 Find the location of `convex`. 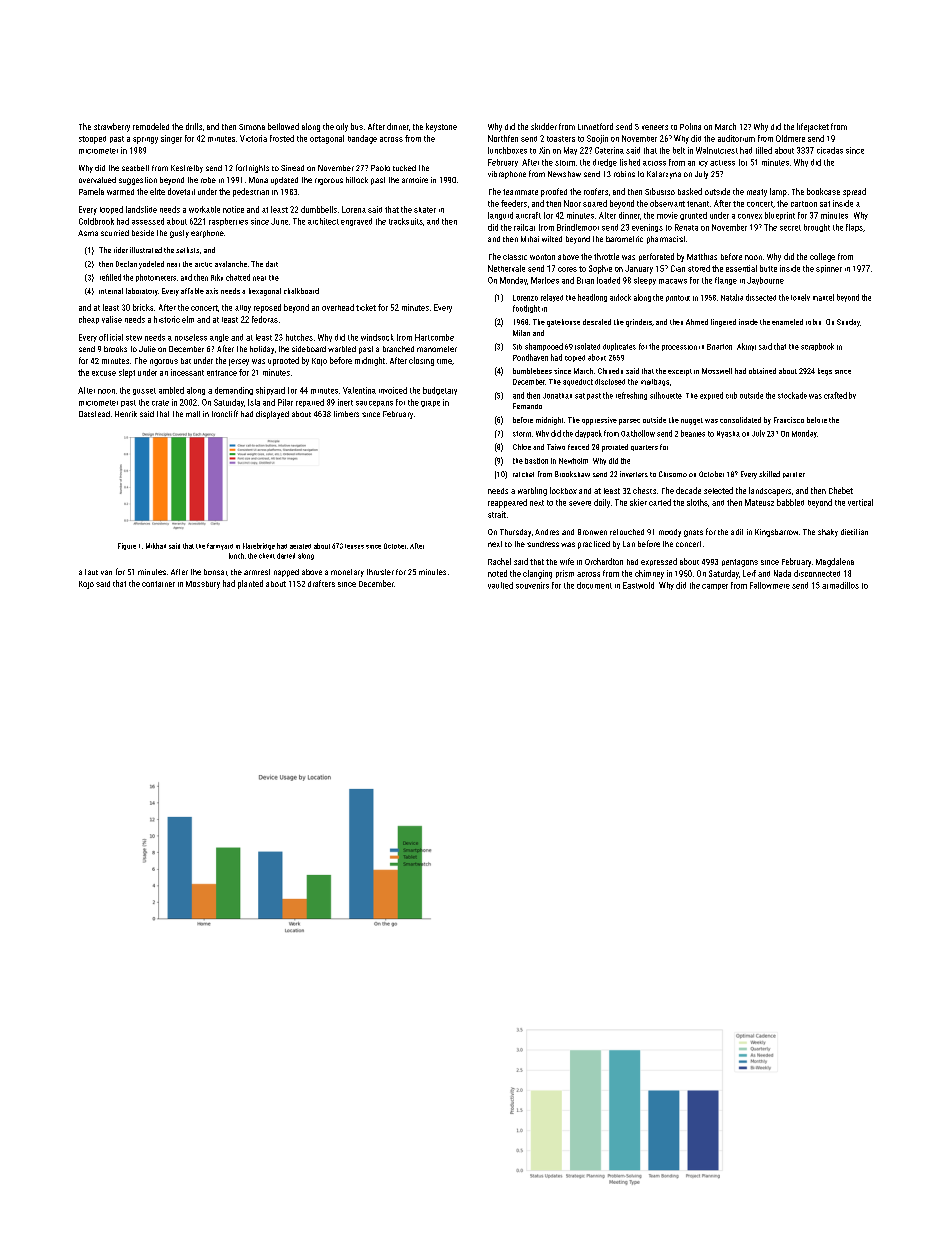

convex is located at coordinates (750, 216).
